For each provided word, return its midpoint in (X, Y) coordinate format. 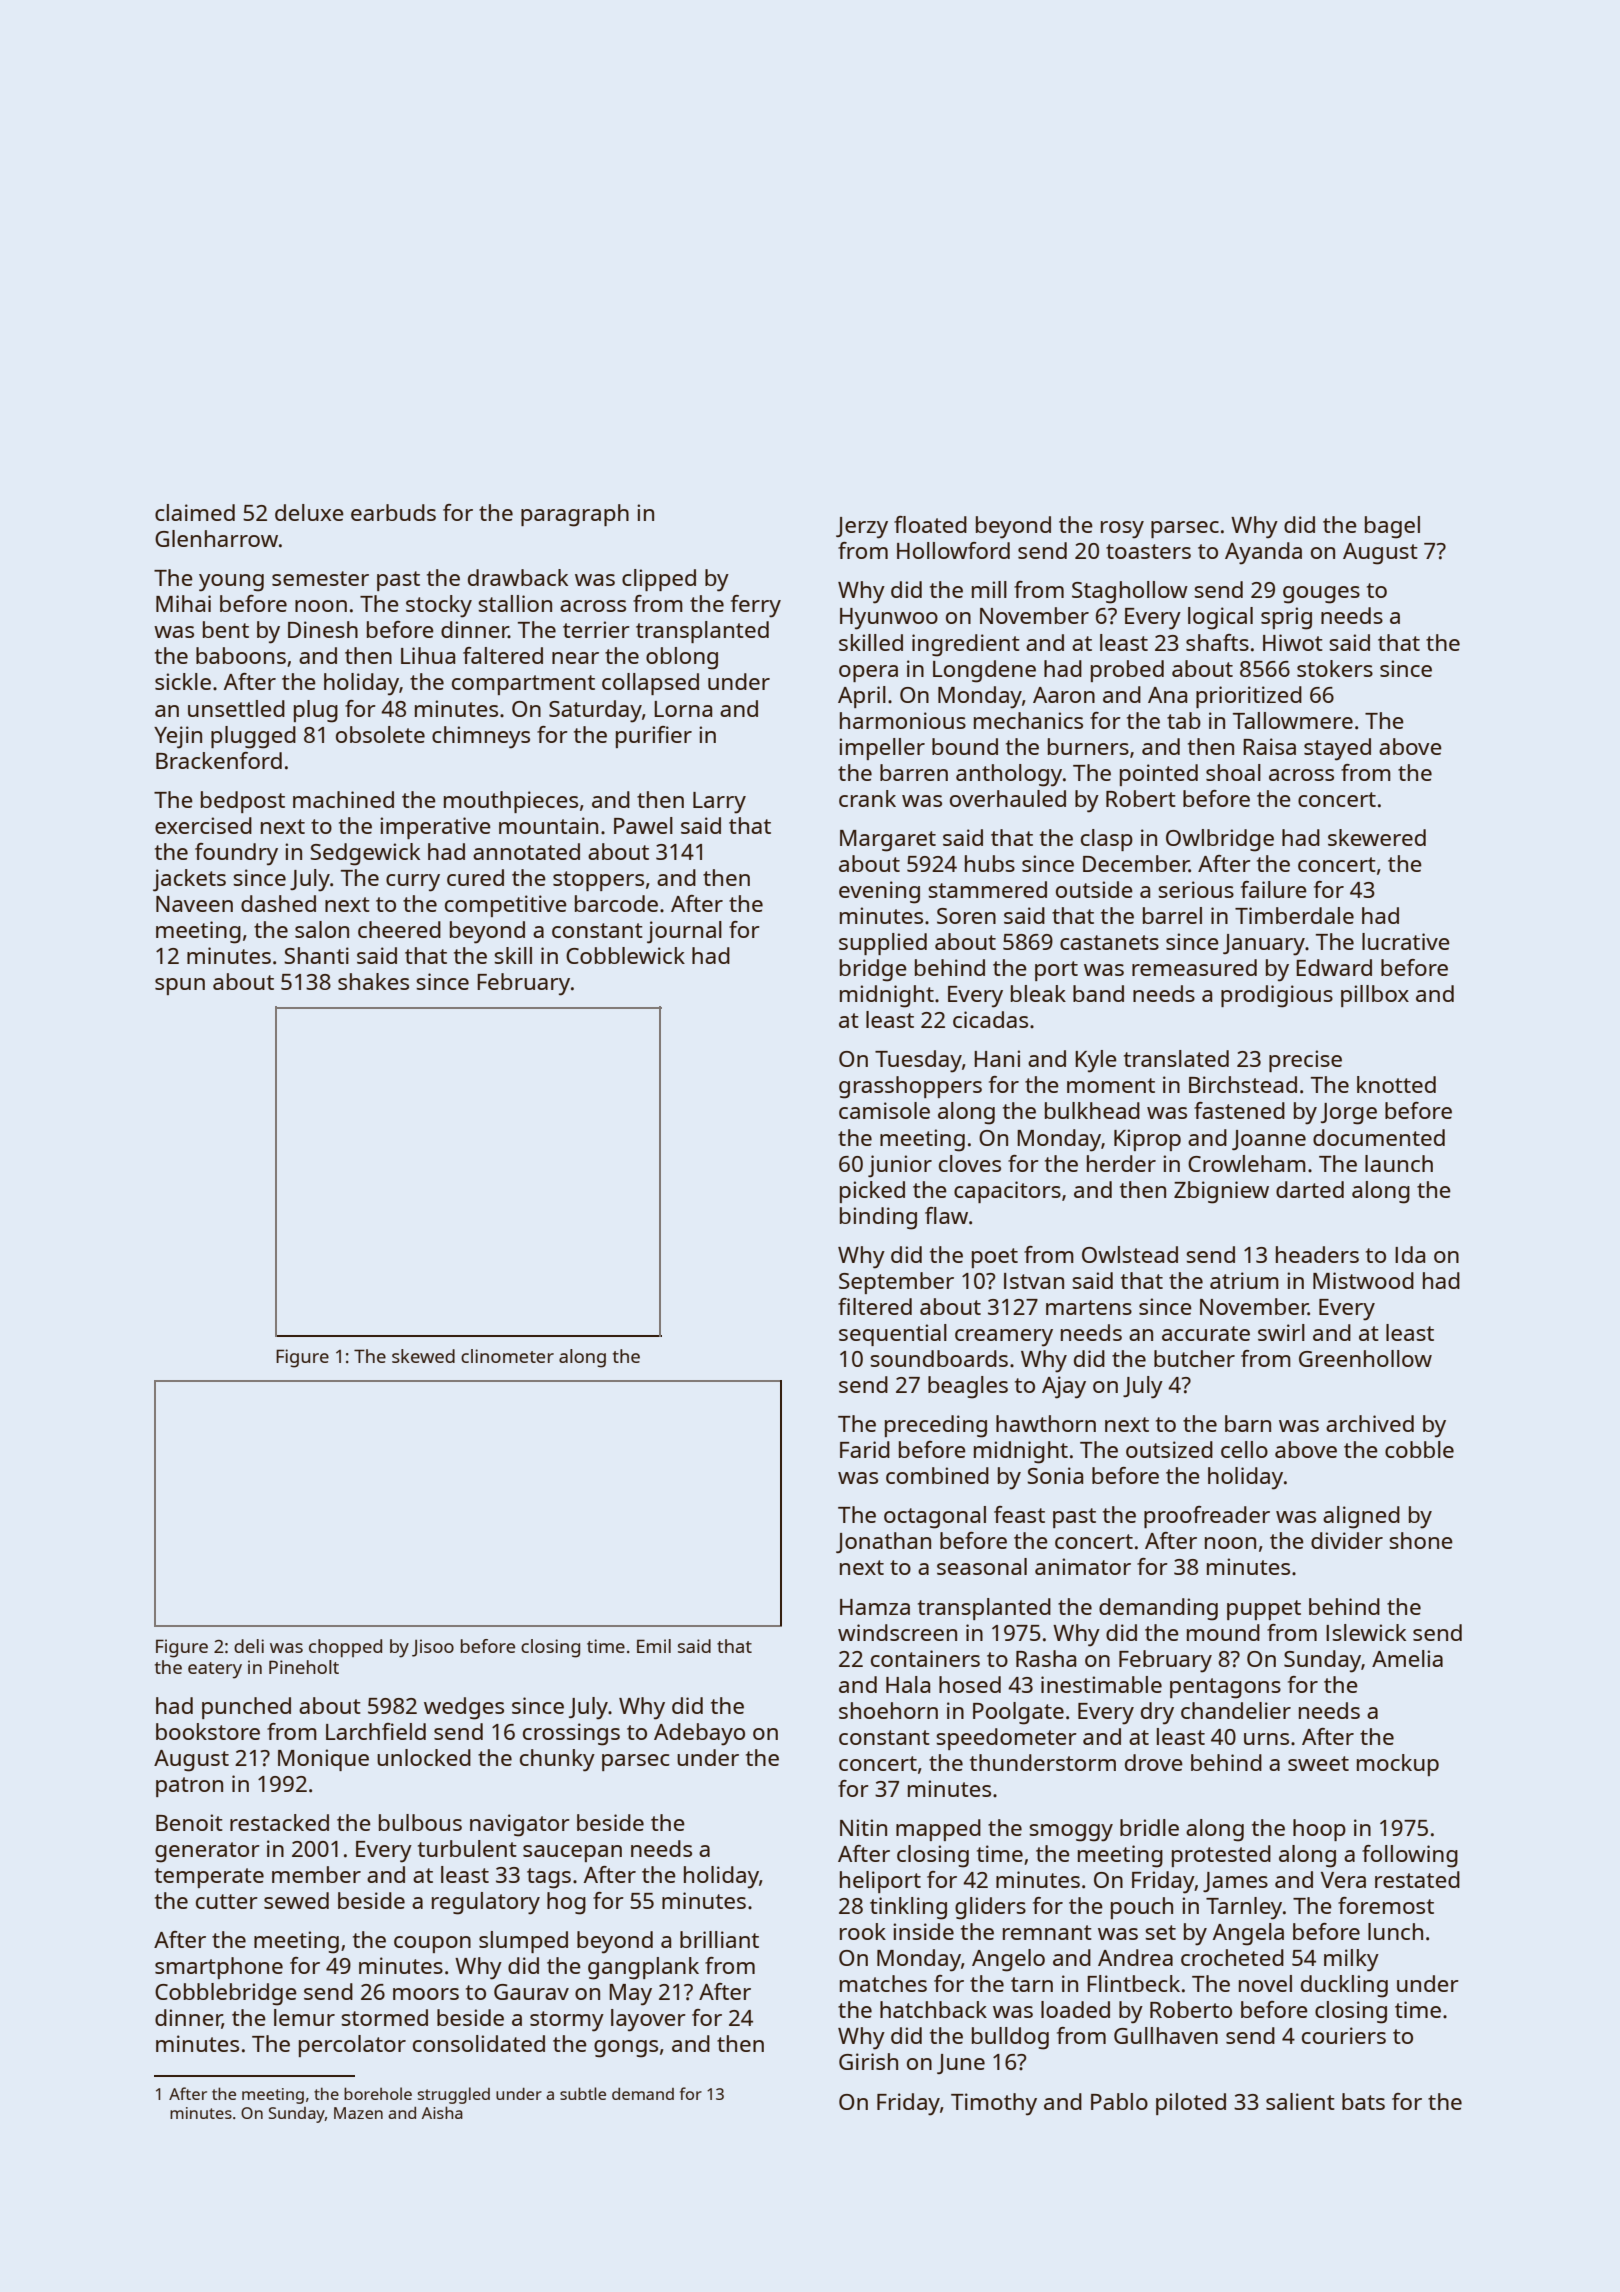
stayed (1337, 749)
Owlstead (1130, 1254)
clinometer (507, 1356)
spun (180, 986)
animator (1083, 1566)
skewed (423, 1356)
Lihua (428, 655)
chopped (345, 1648)
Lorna (683, 709)
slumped (523, 1942)
